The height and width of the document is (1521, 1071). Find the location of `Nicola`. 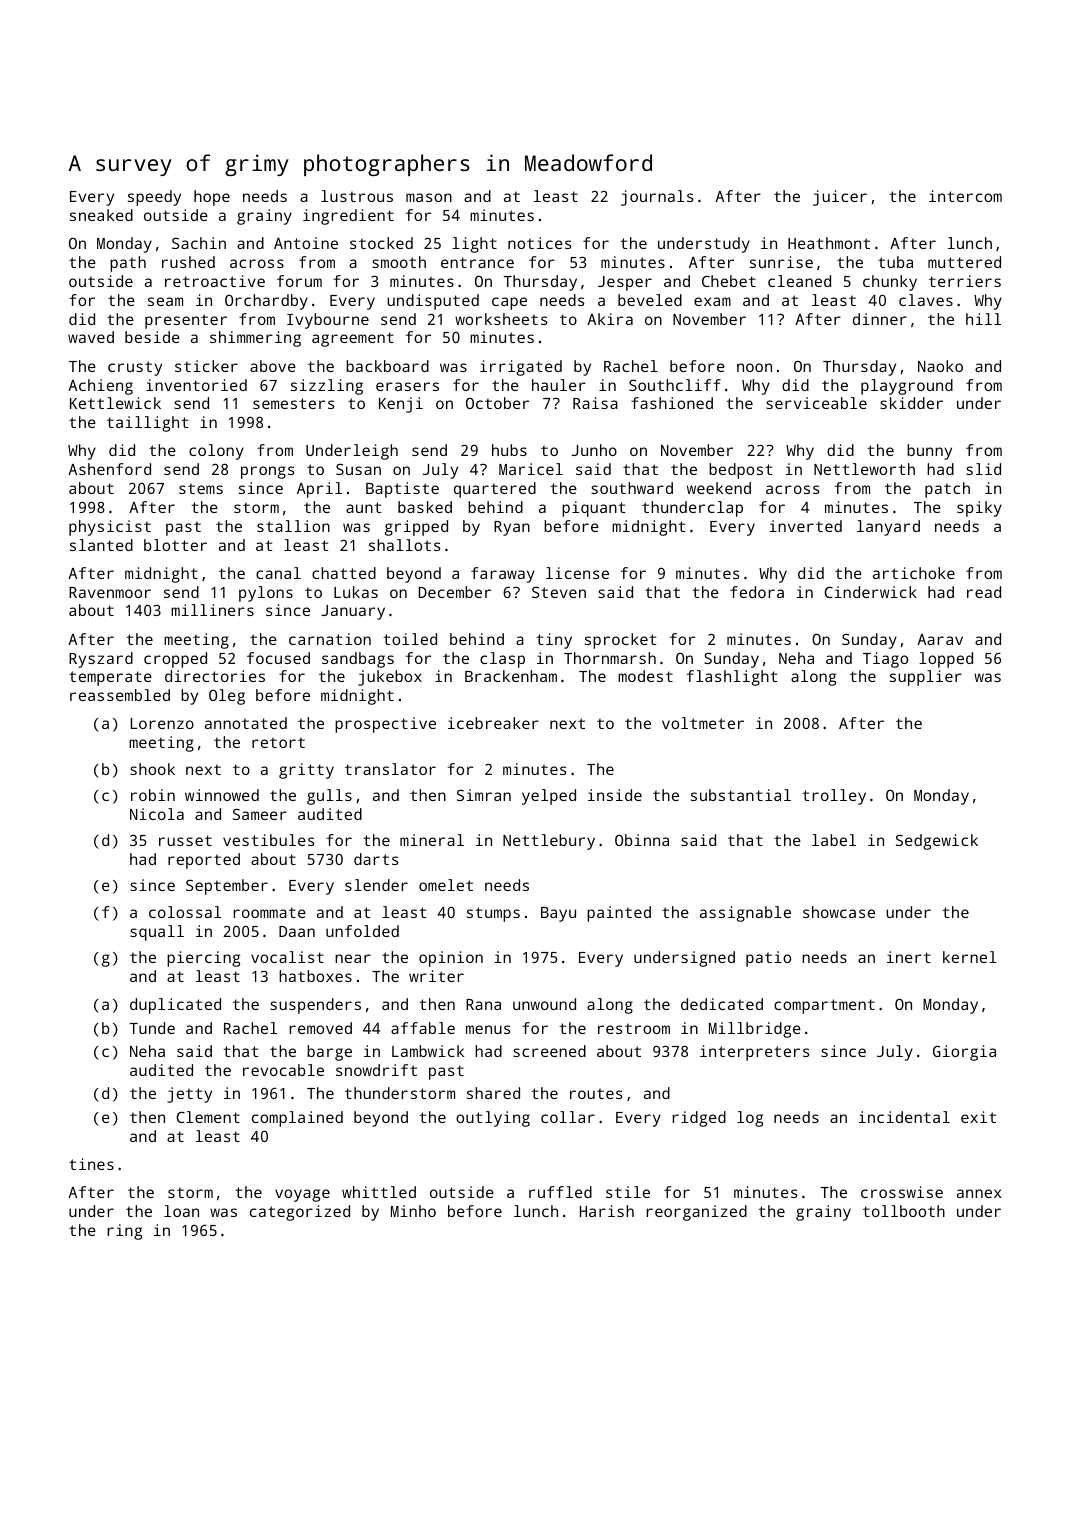

Nicola is located at coordinates (157, 814).
